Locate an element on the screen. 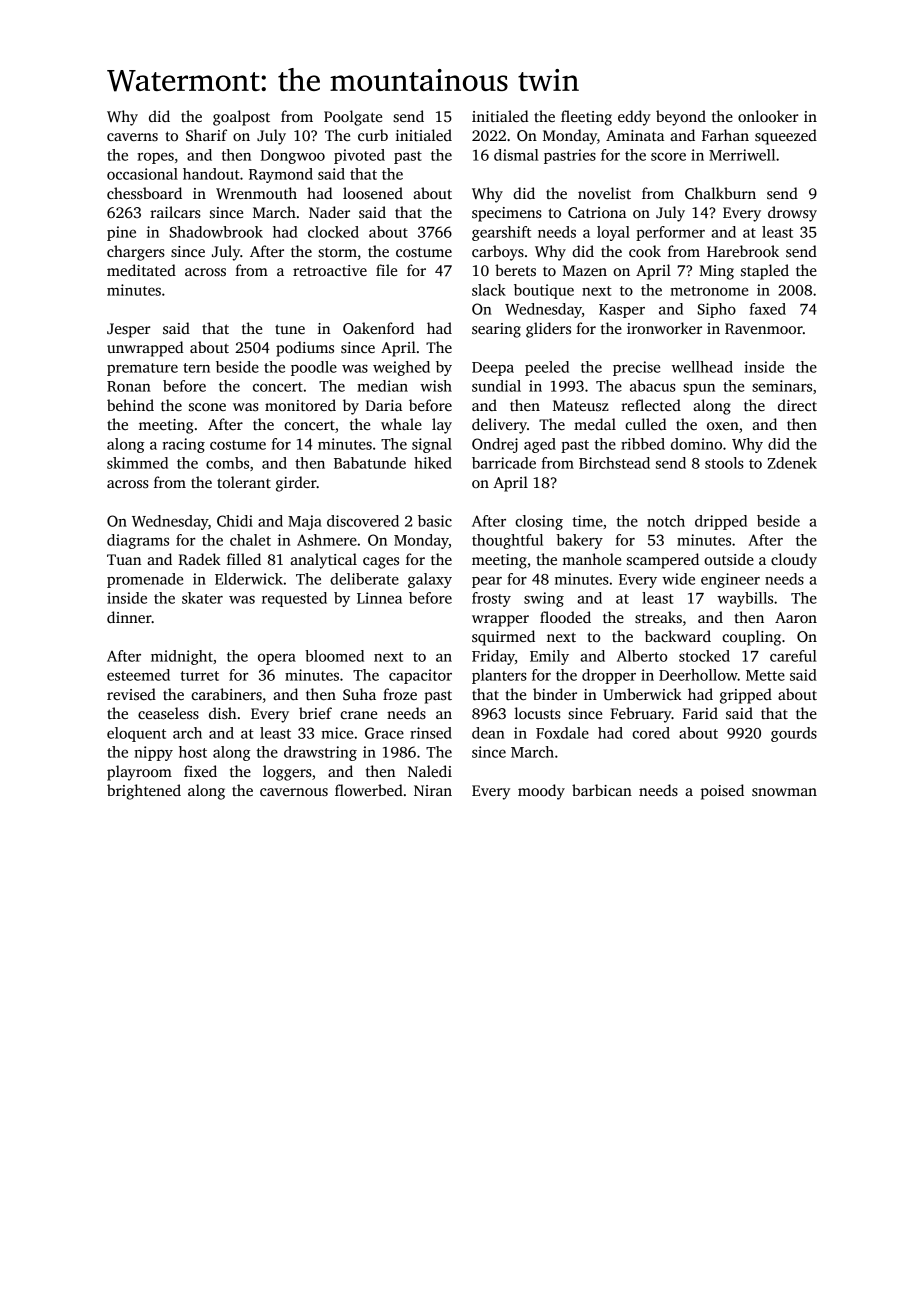  Birchstead is located at coordinates (614, 463).
